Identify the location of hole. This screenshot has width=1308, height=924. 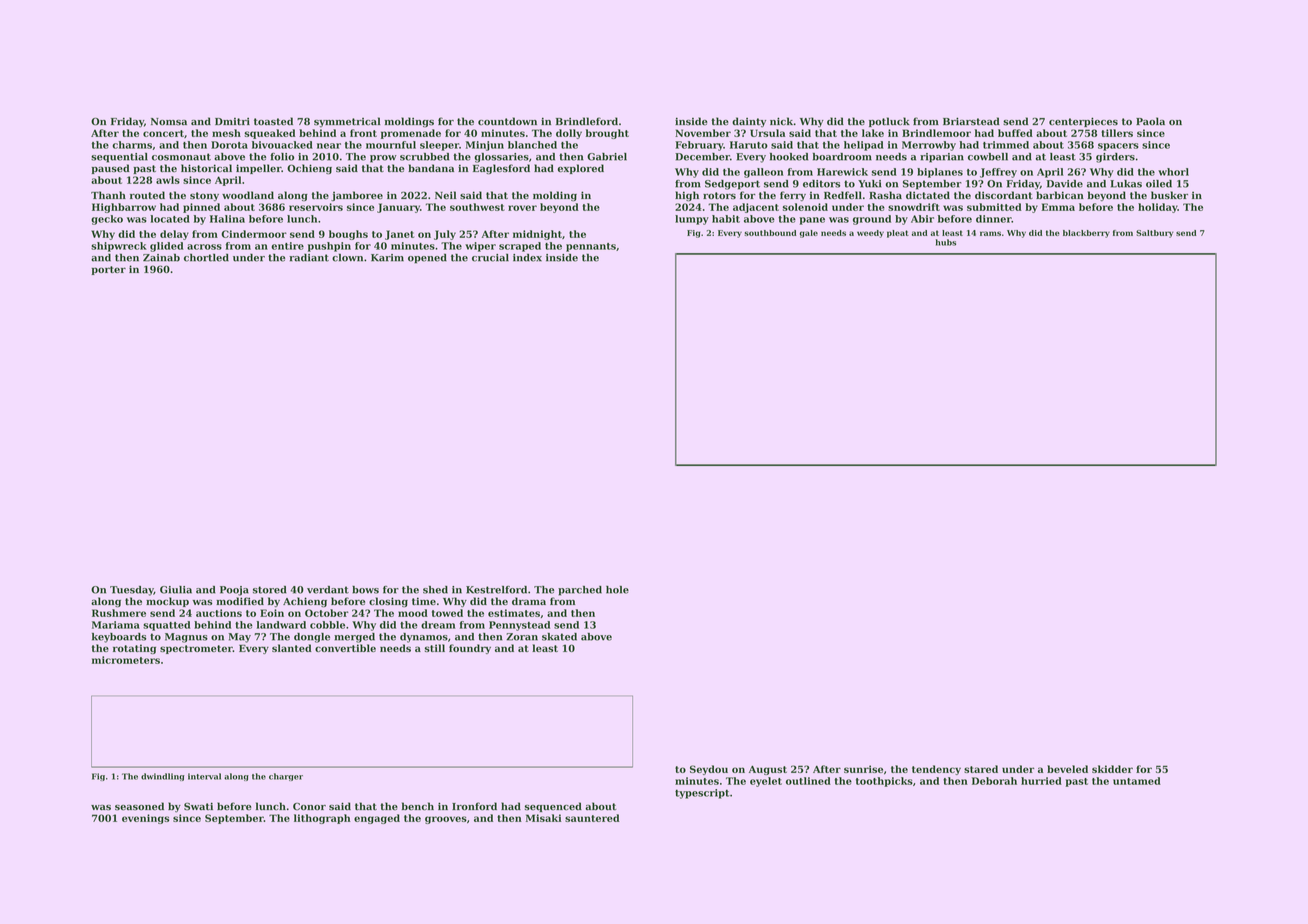
(617, 590).
